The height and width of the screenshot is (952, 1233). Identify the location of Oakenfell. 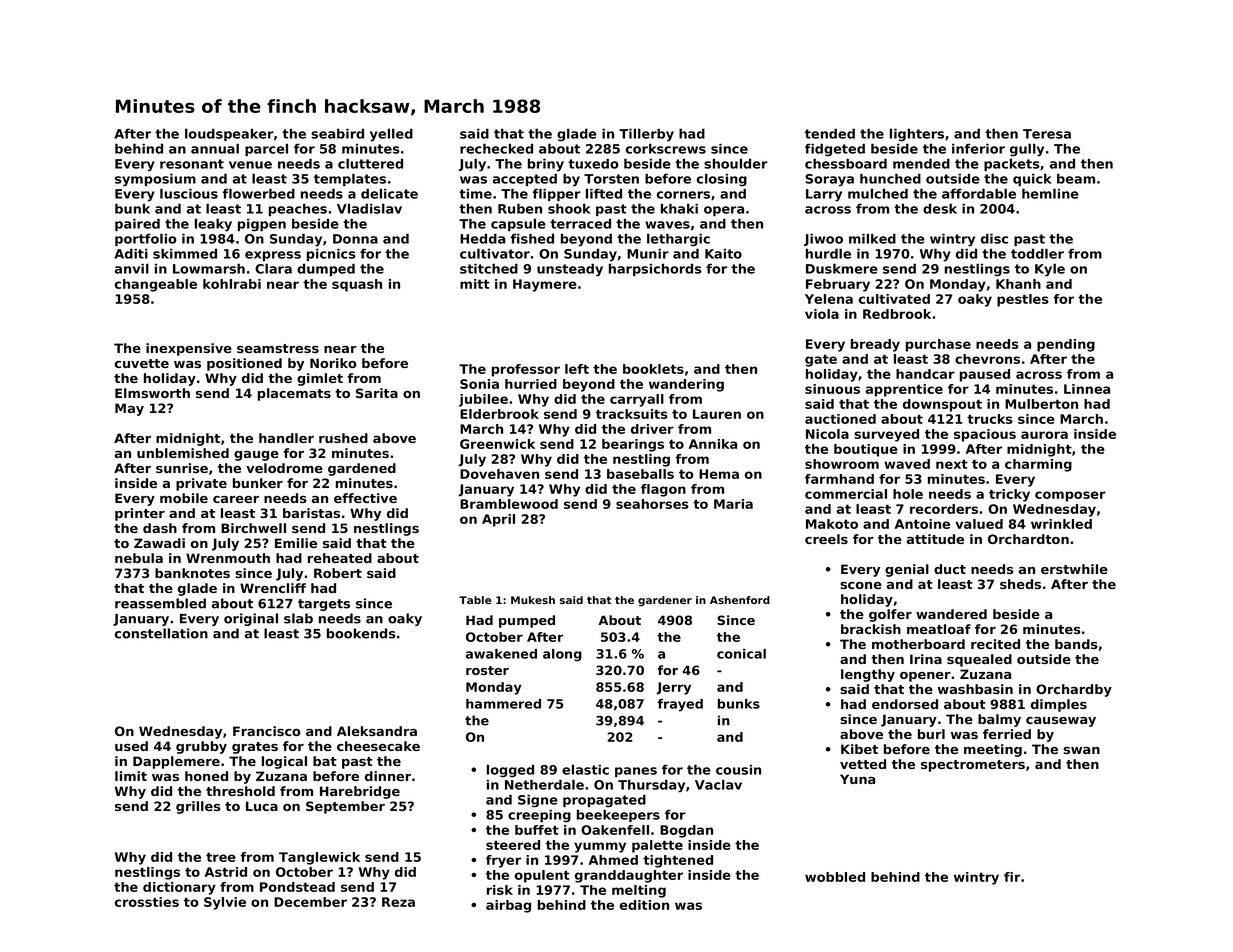
(615, 830).
